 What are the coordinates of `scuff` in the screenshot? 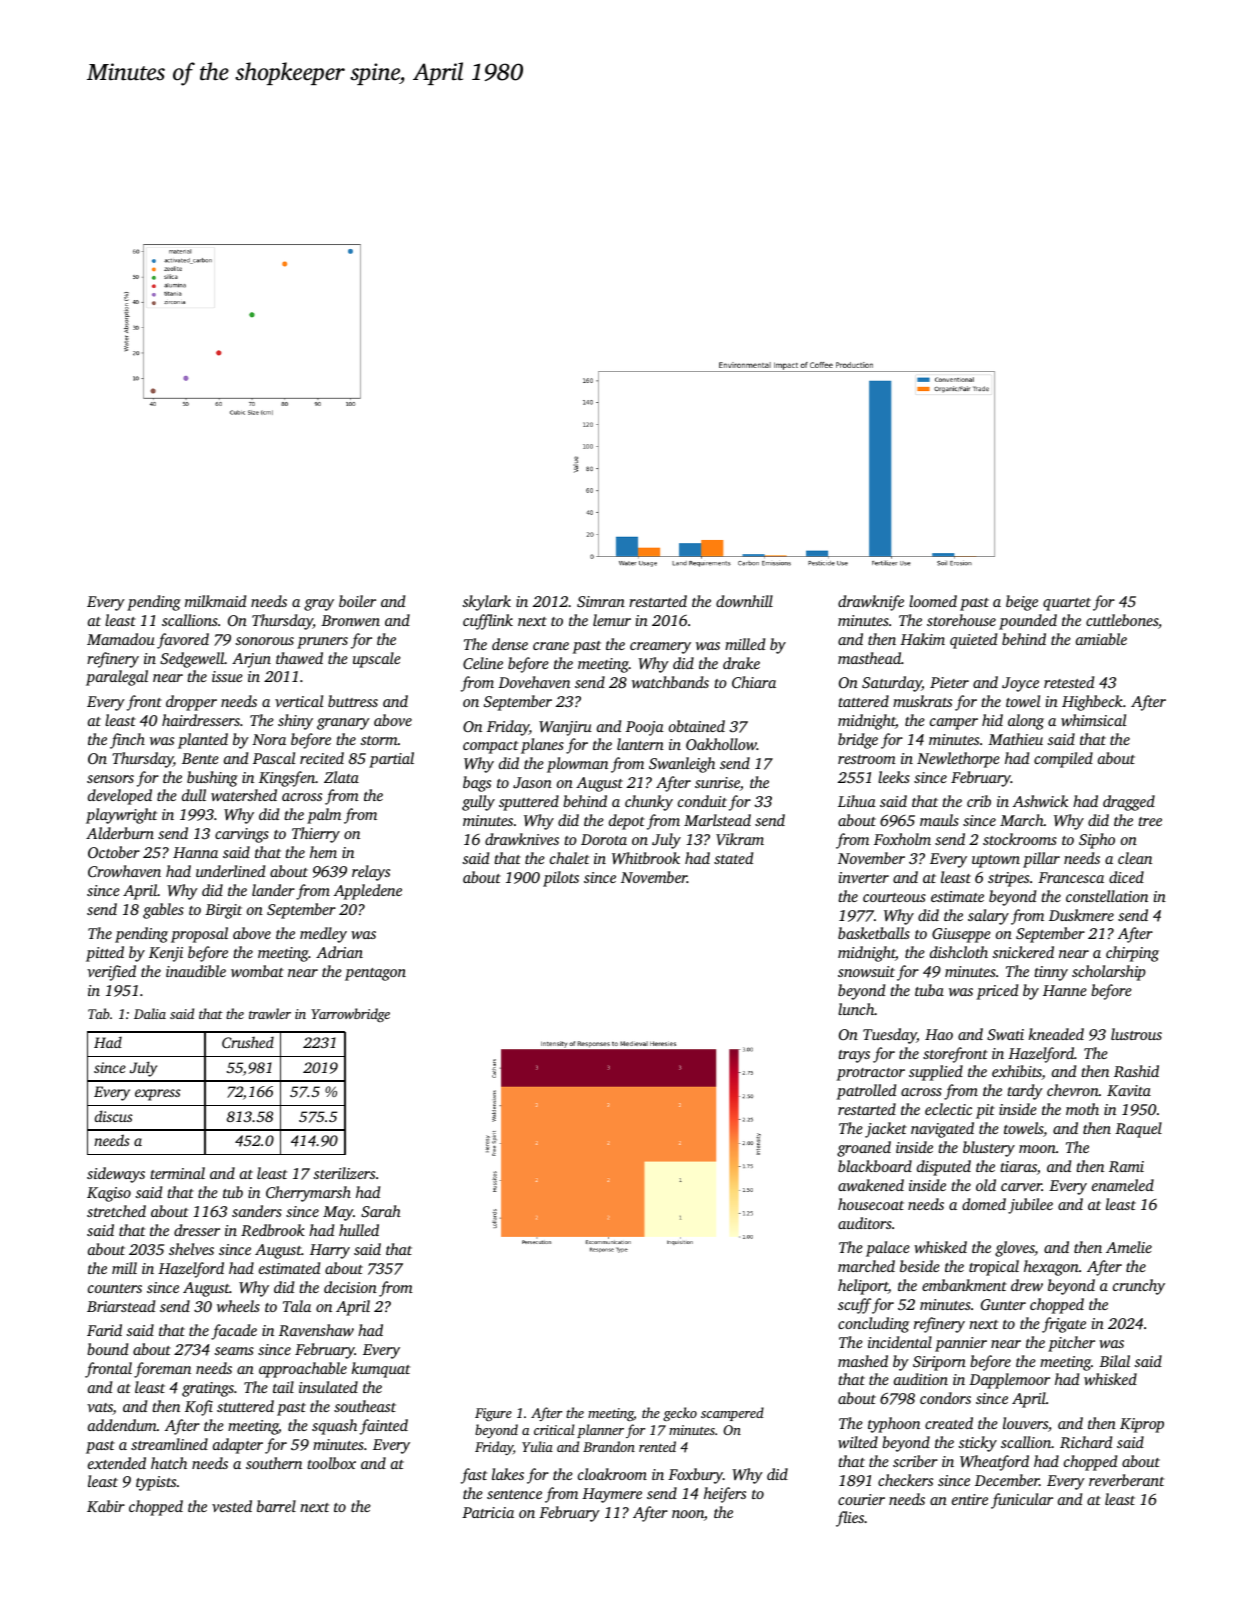 It's located at (854, 1306).
